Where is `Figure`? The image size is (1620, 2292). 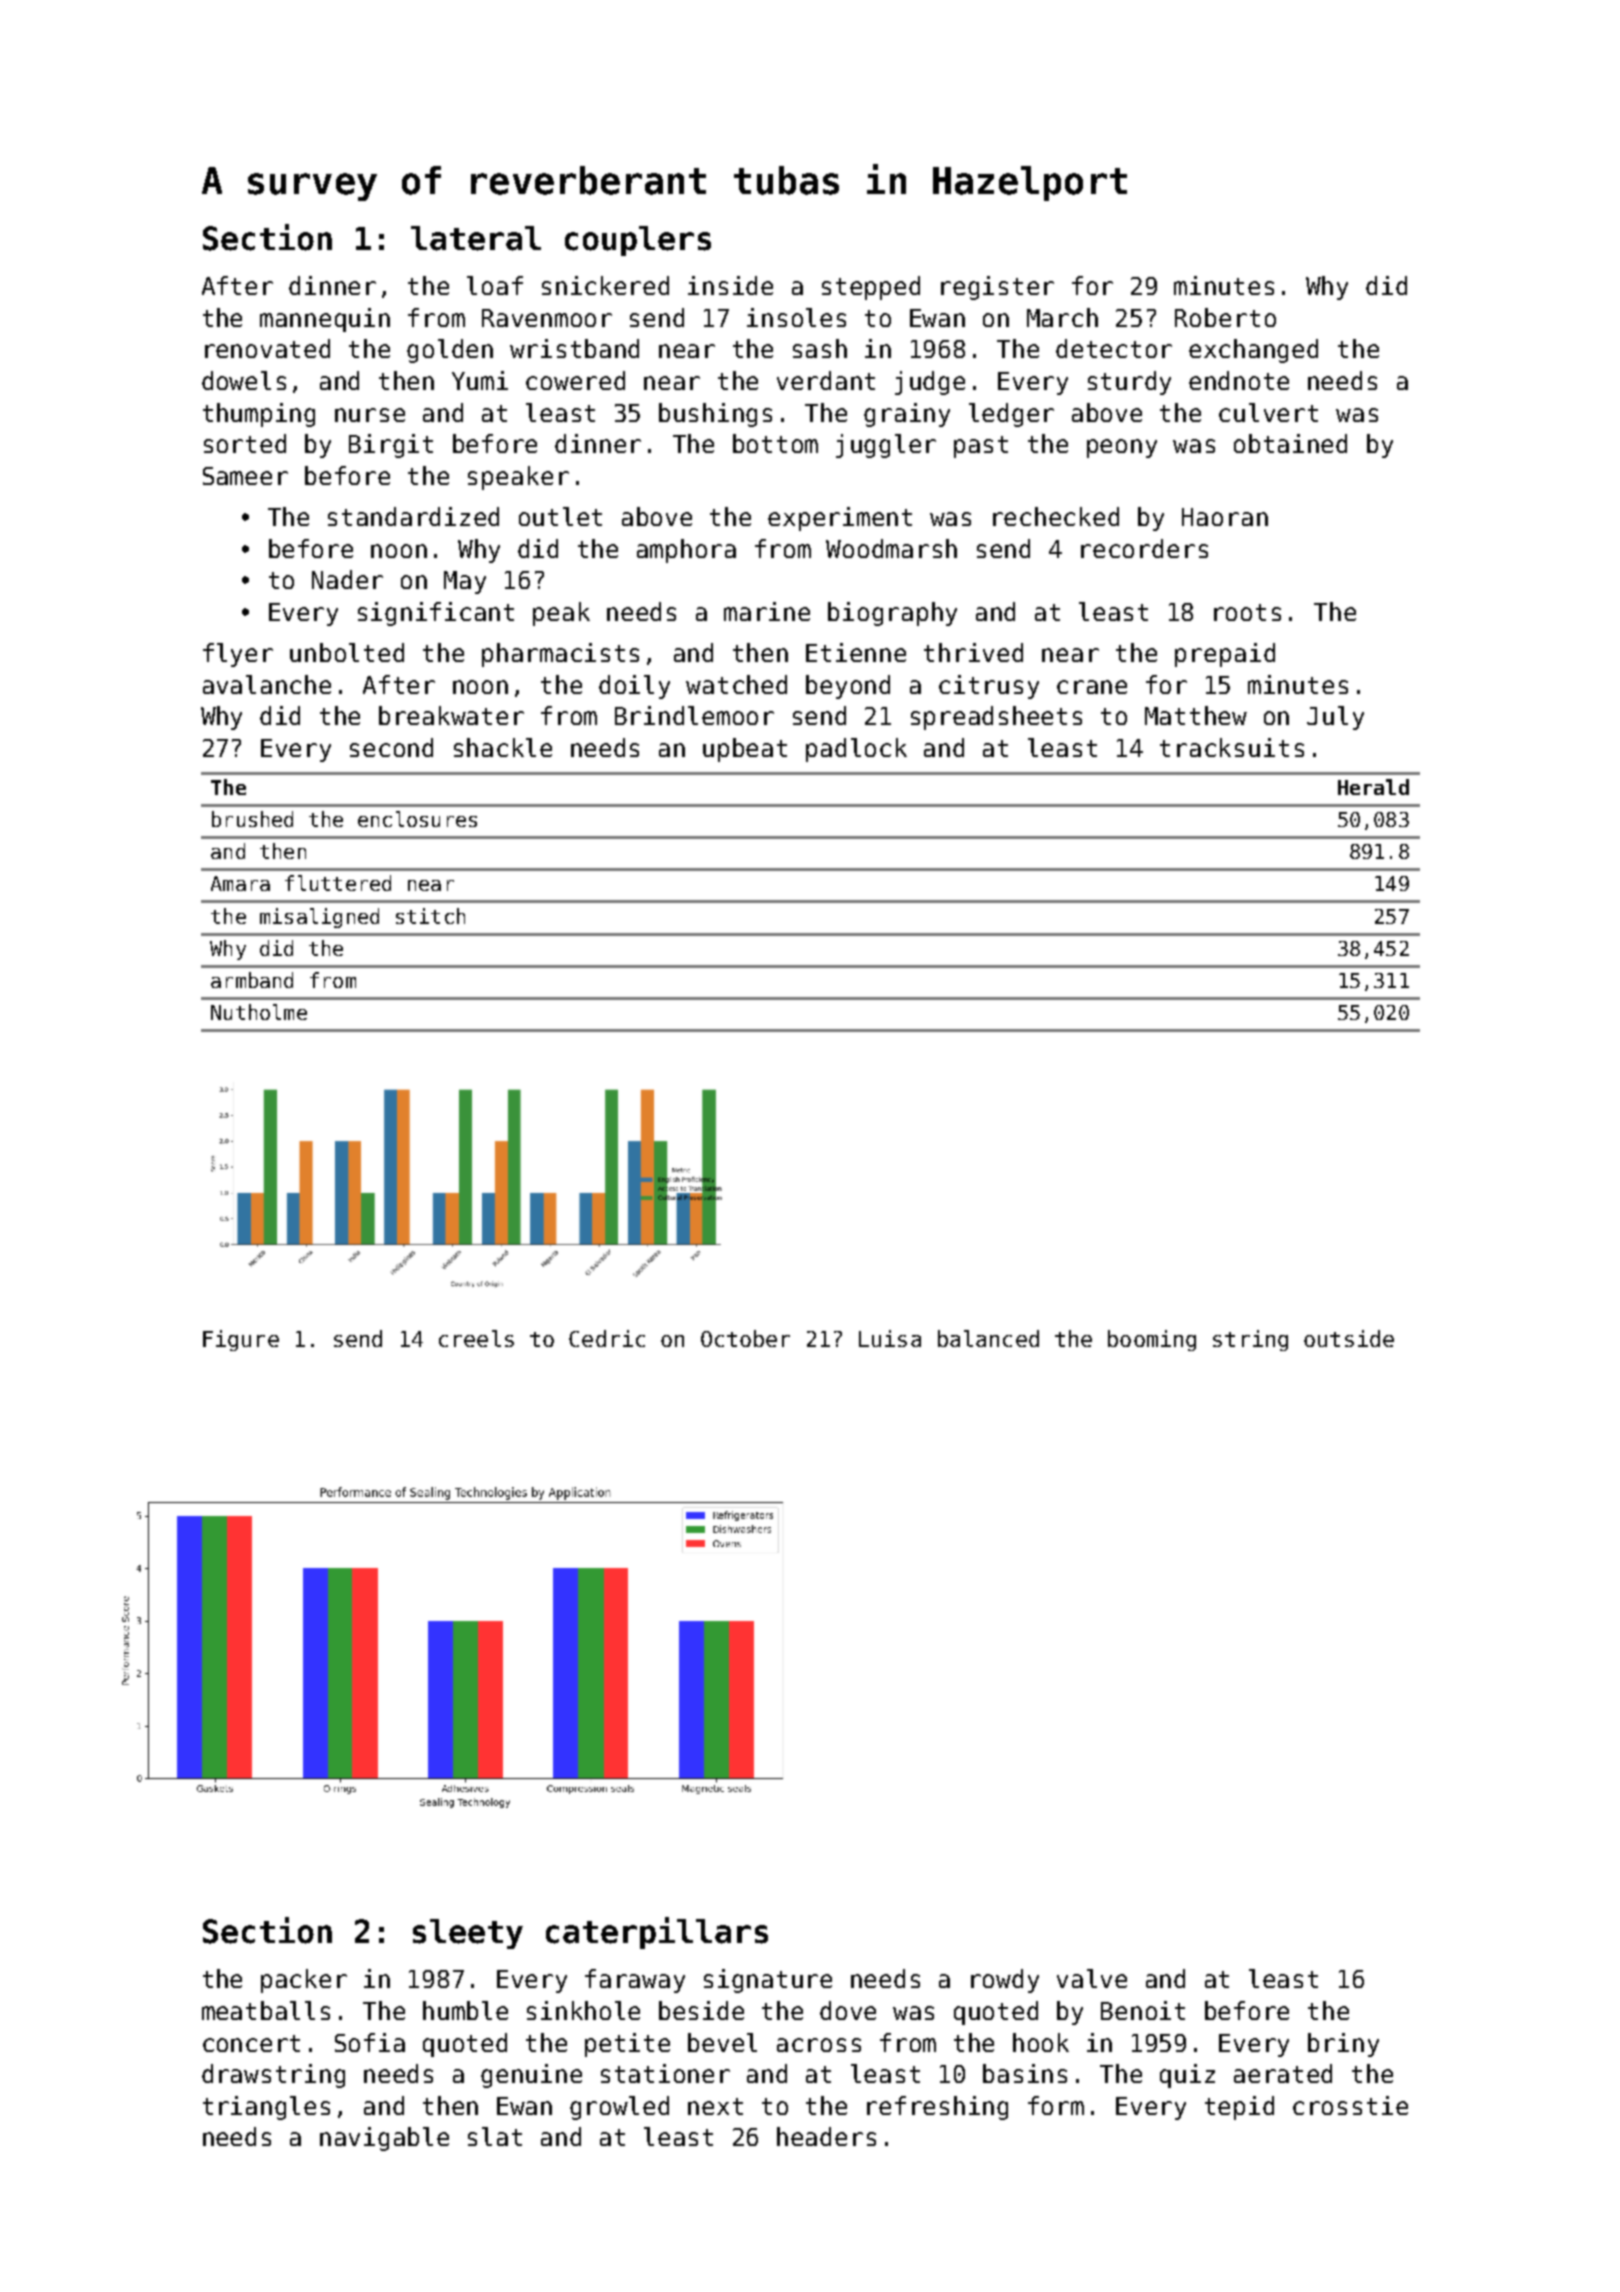 Figure is located at coordinates (241, 1340).
